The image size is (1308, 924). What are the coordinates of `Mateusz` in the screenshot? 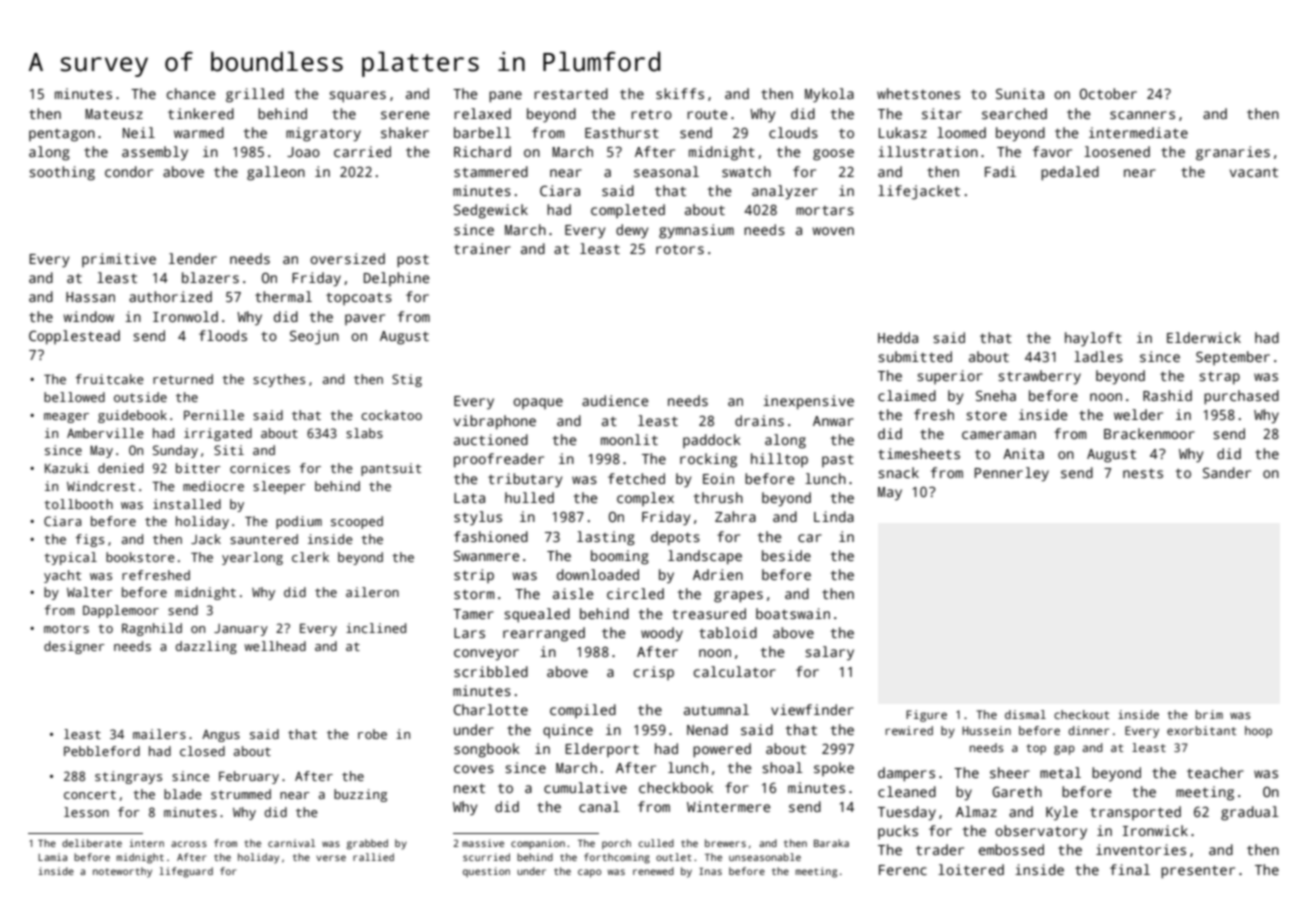 It's located at (114, 114).
